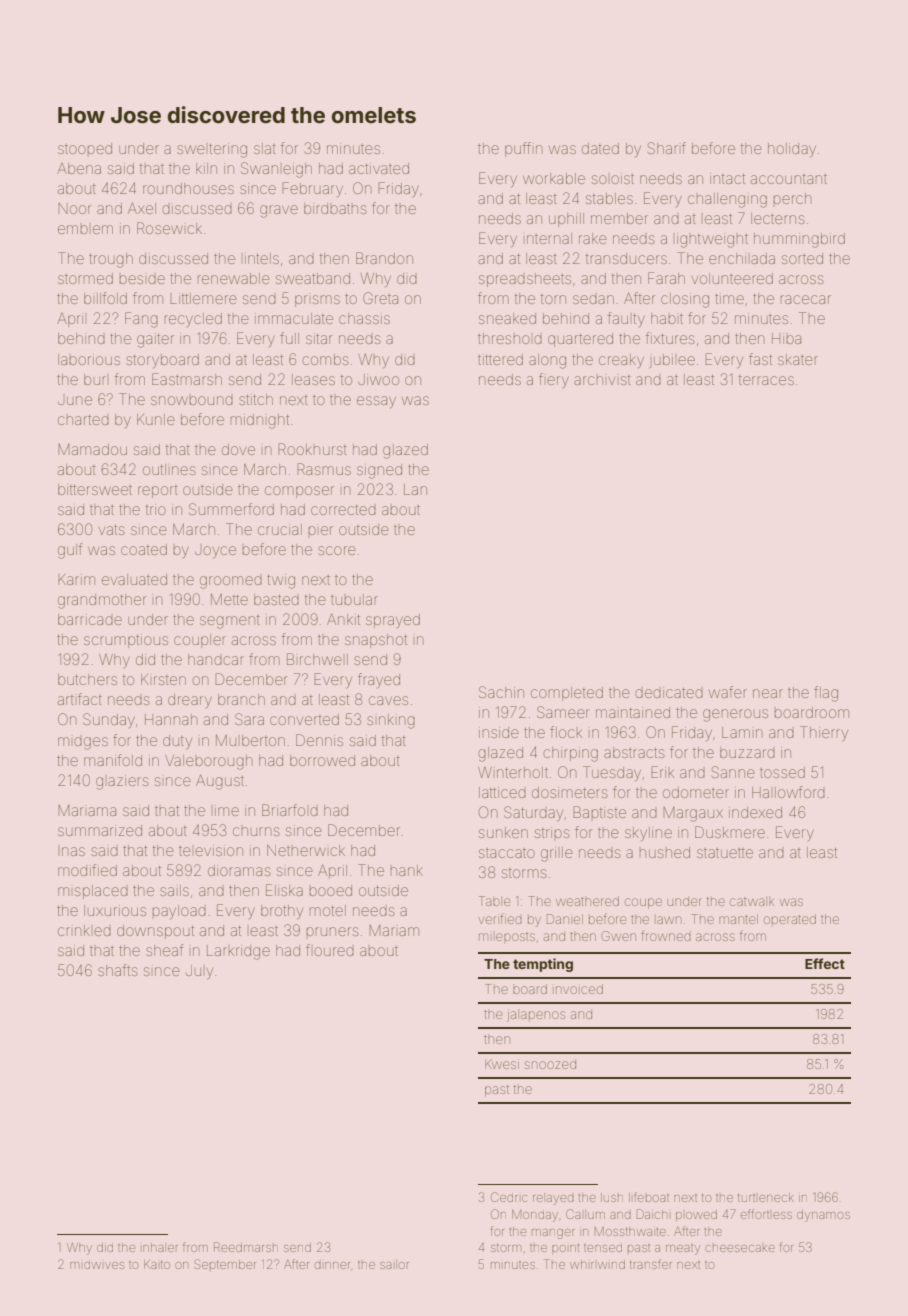 The image size is (908, 1316). What do you see at coordinates (160, 1247) in the document?
I see `inhaler` at bounding box center [160, 1247].
